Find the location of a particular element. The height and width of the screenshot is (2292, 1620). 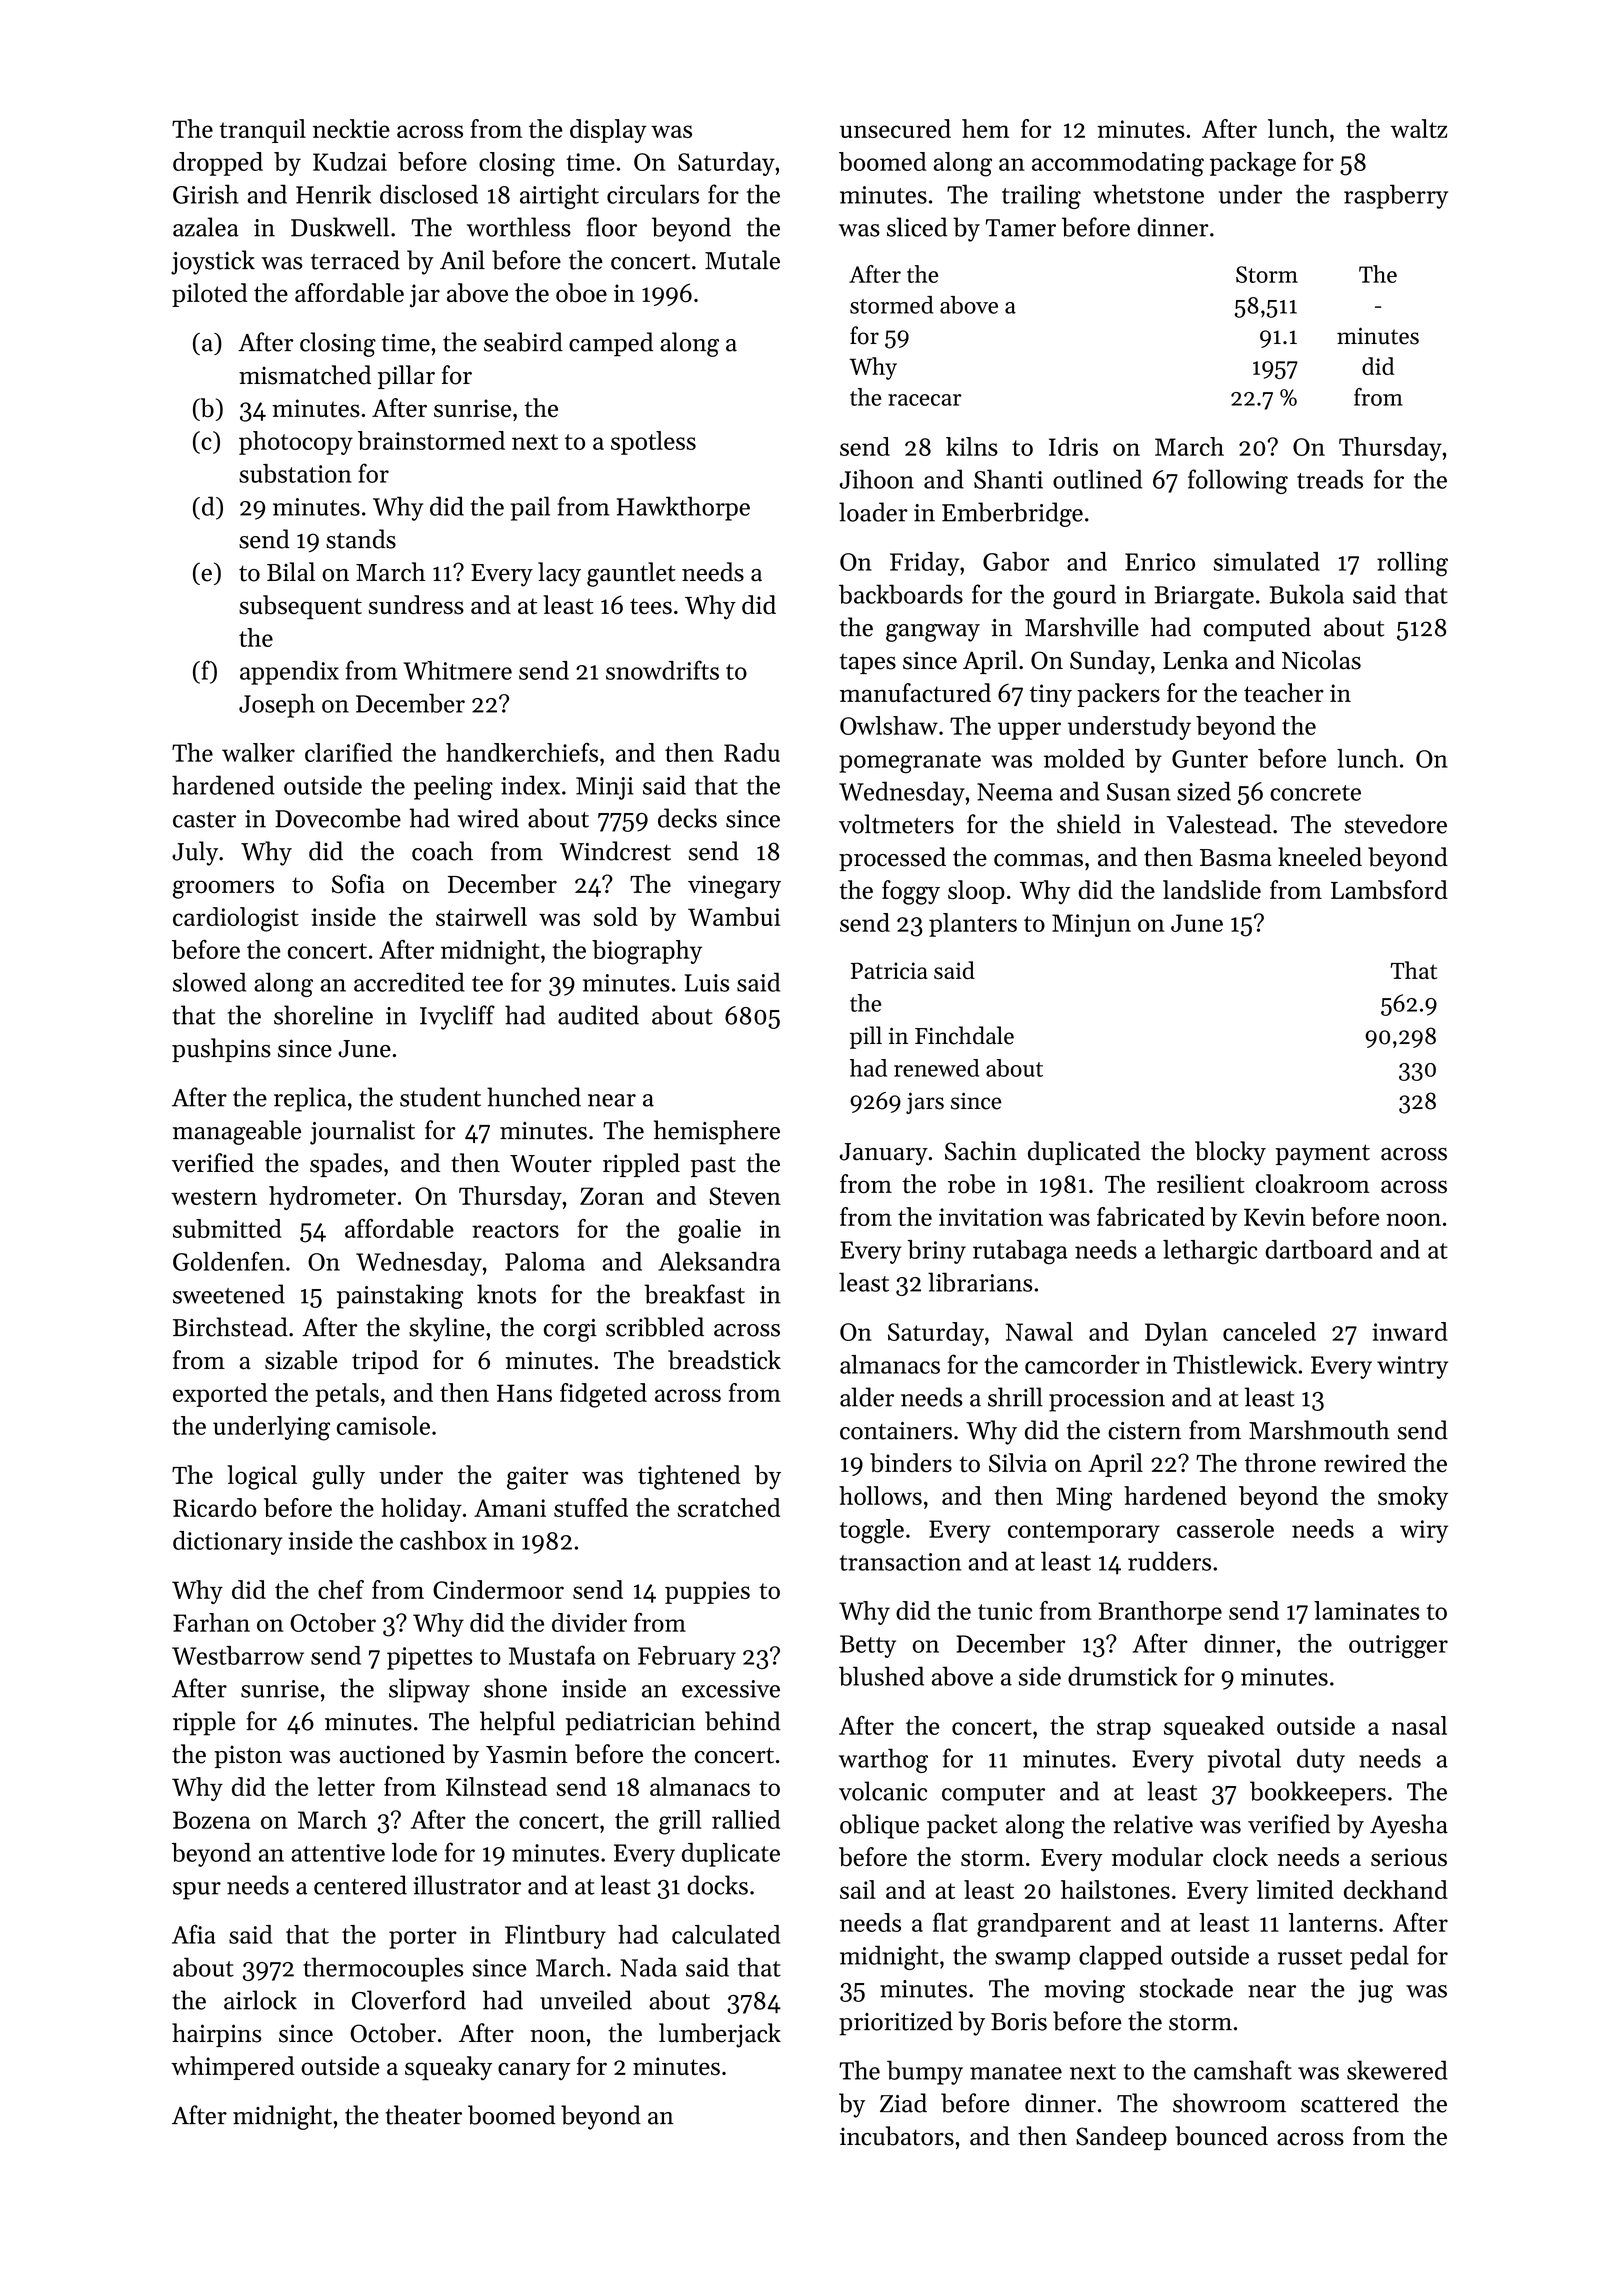

raspberry is located at coordinates (1396, 196).
